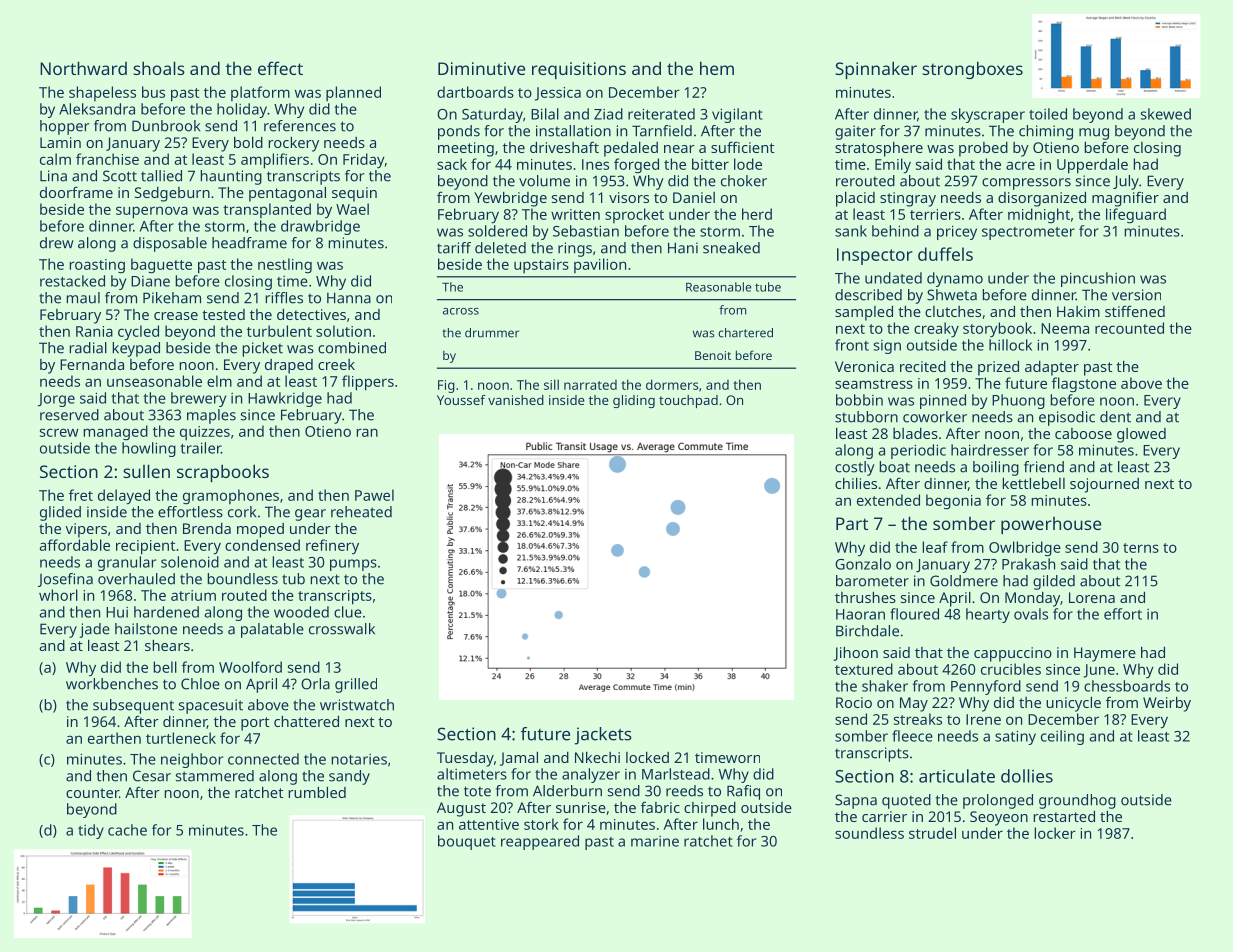 Image resolution: width=1233 pixels, height=952 pixels. Describe the element at coordinates (88, 348) in the screenshot. I see `radial` at that location.
